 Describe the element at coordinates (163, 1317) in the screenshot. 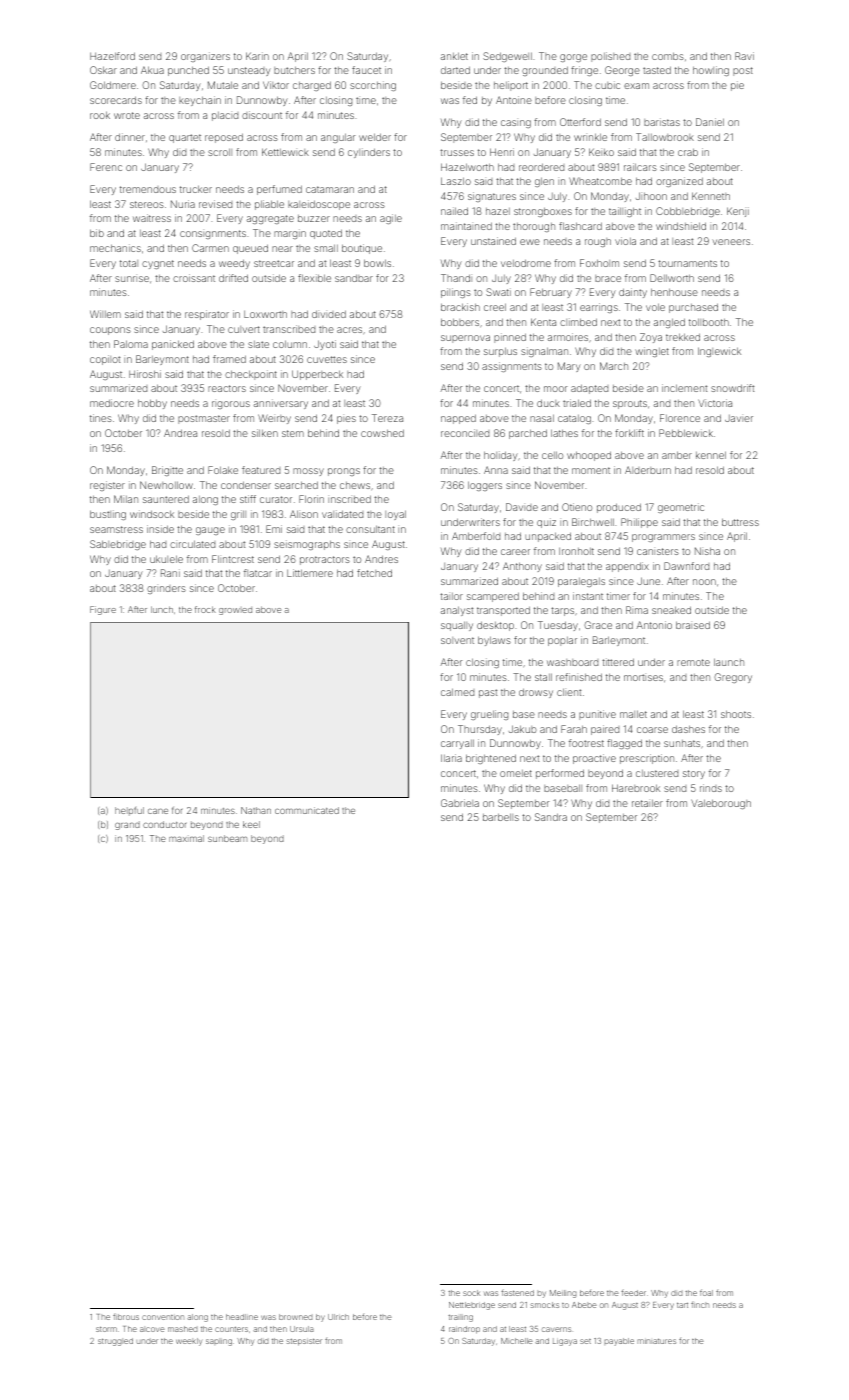

I see `convention` at that location.
